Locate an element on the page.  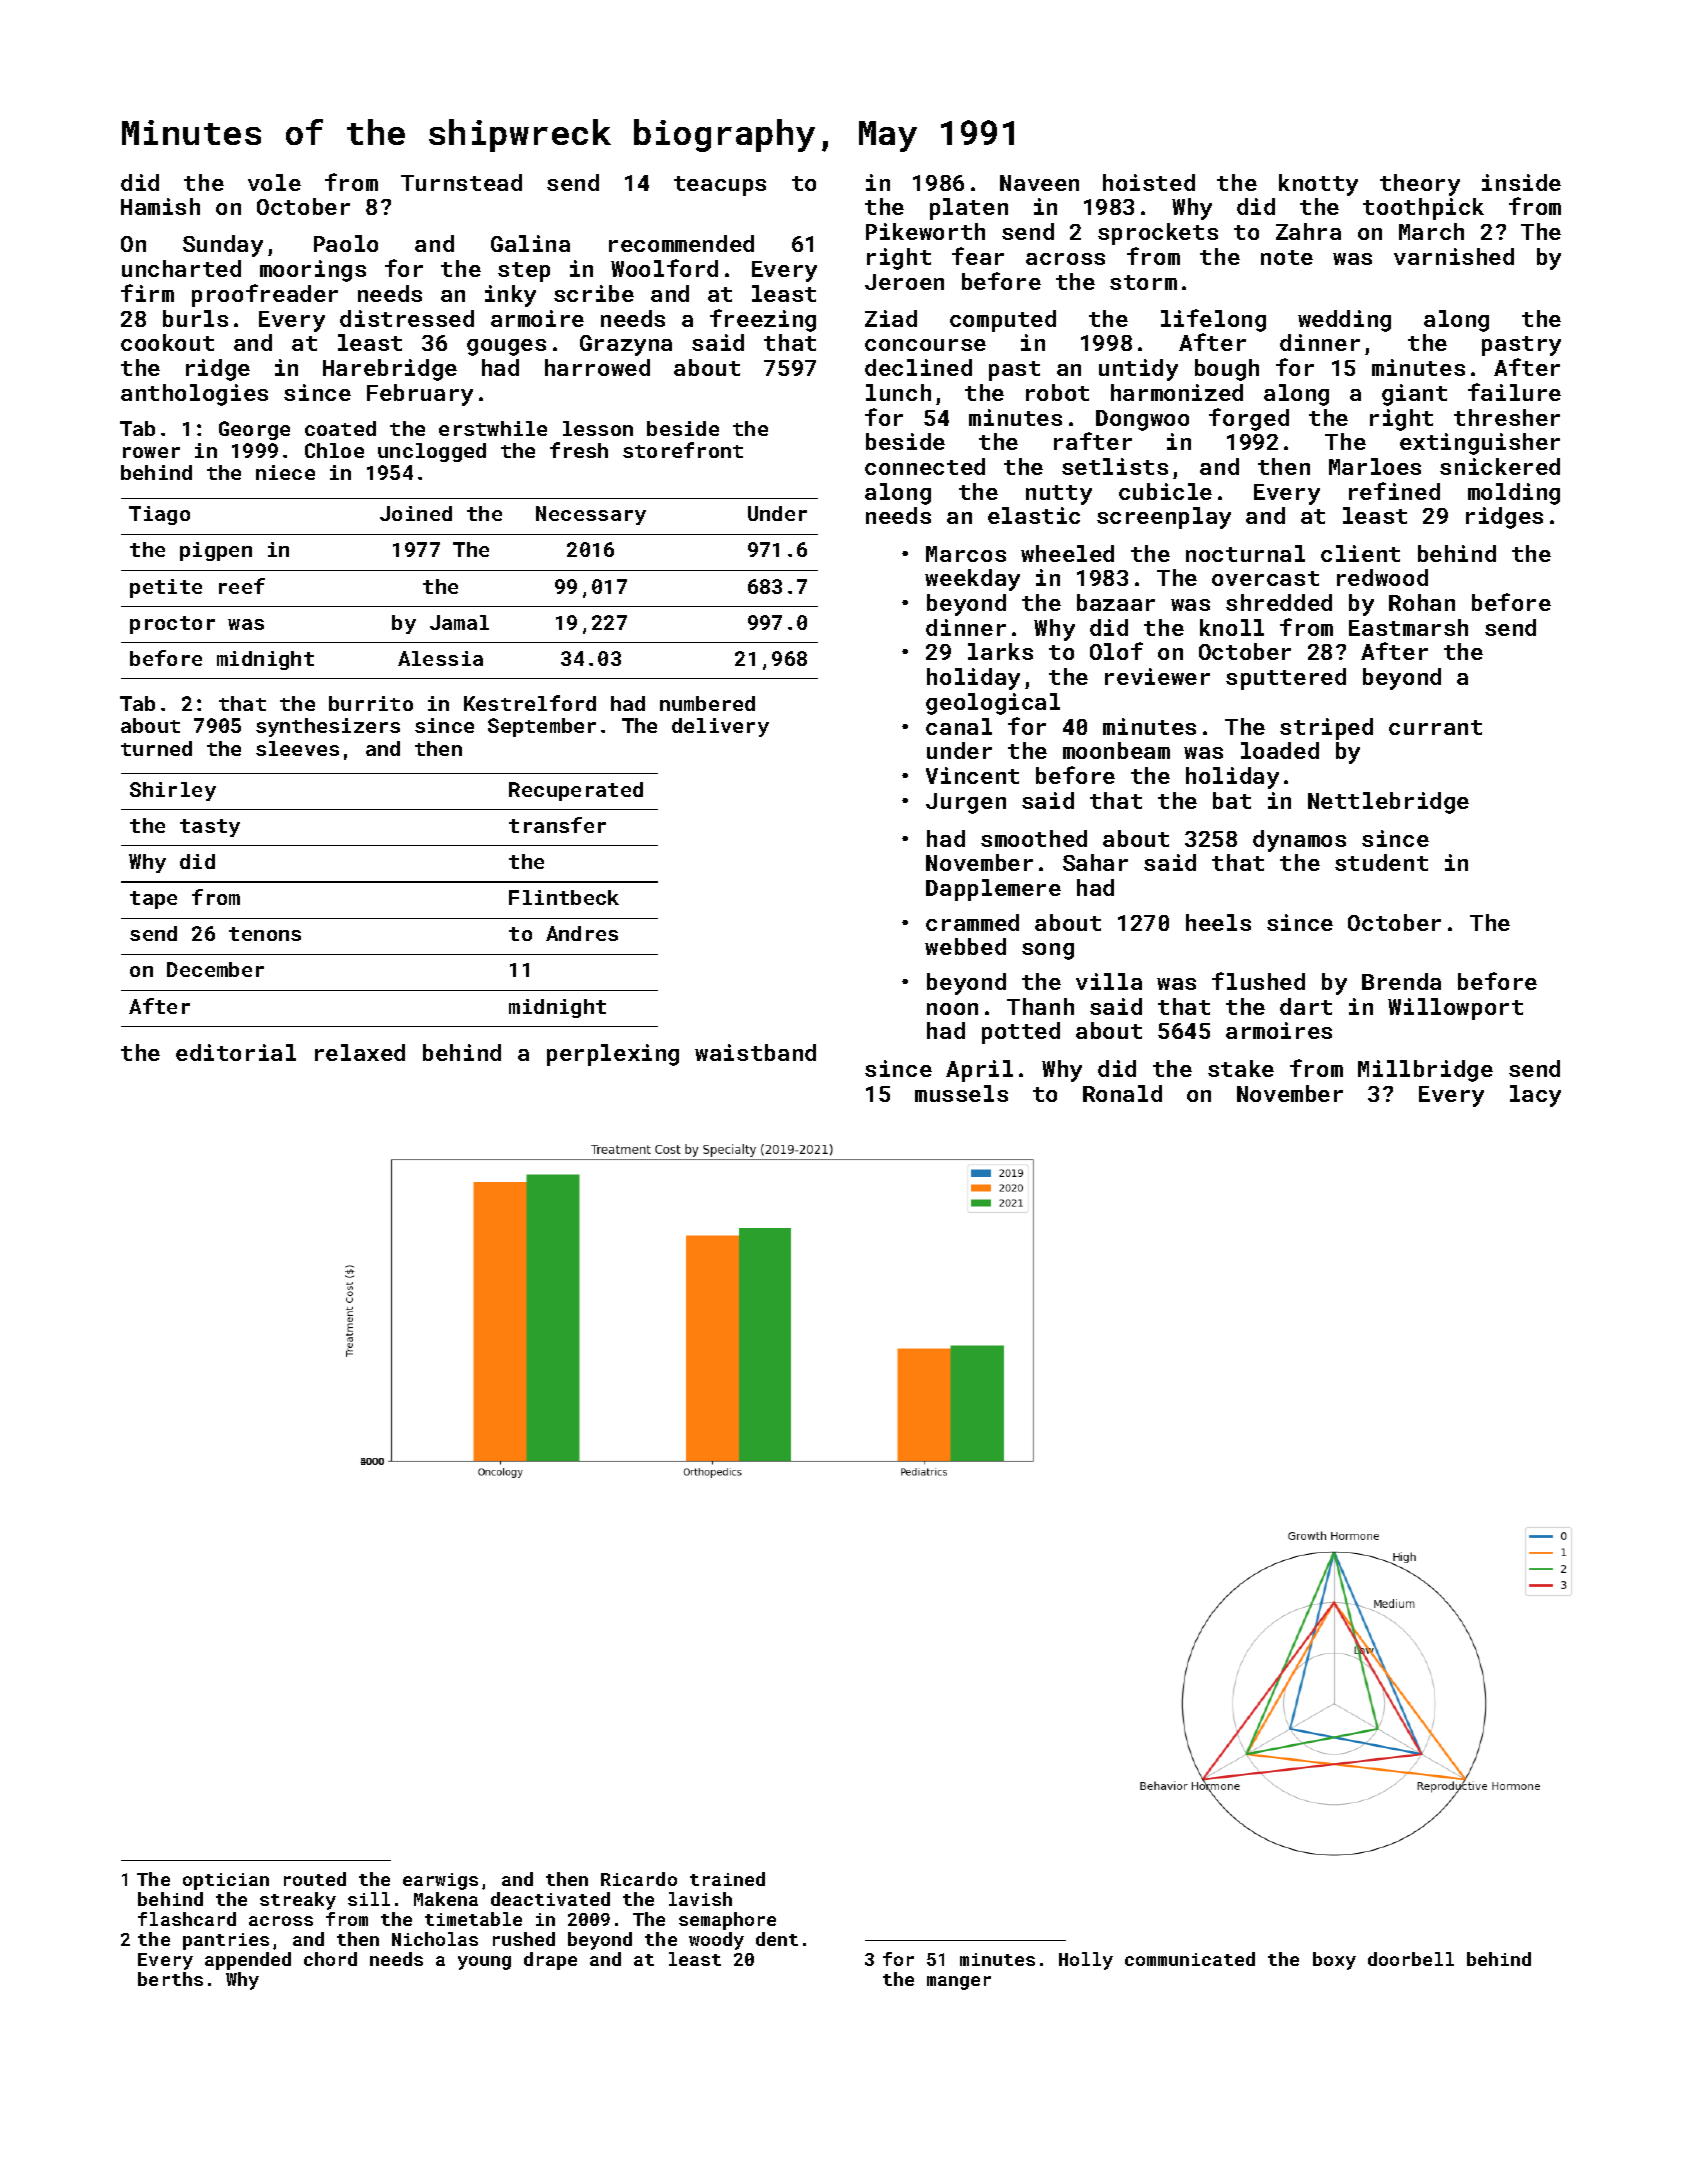
platen is located at coordinates (969, 209).
